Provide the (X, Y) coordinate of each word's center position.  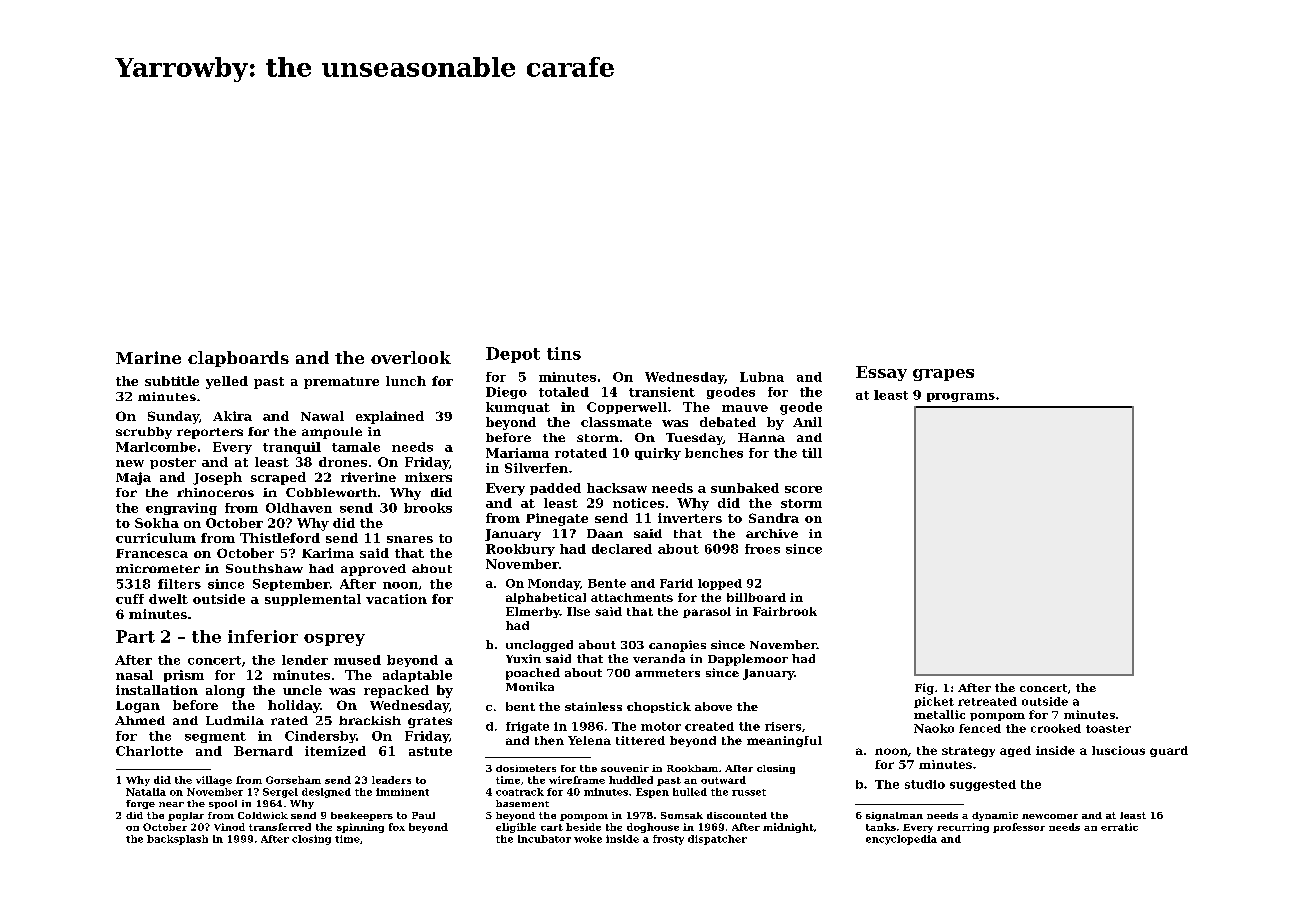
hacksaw (617, 488)
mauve (745, 408)
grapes (943, 375)
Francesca (152, 553)
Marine (148, 357)
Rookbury (520, 550)
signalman (894, 816)
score (803, 489)
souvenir (625, 768)
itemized (335, 751)
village (214, 781)
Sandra (774, 518)
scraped (278, 478)
